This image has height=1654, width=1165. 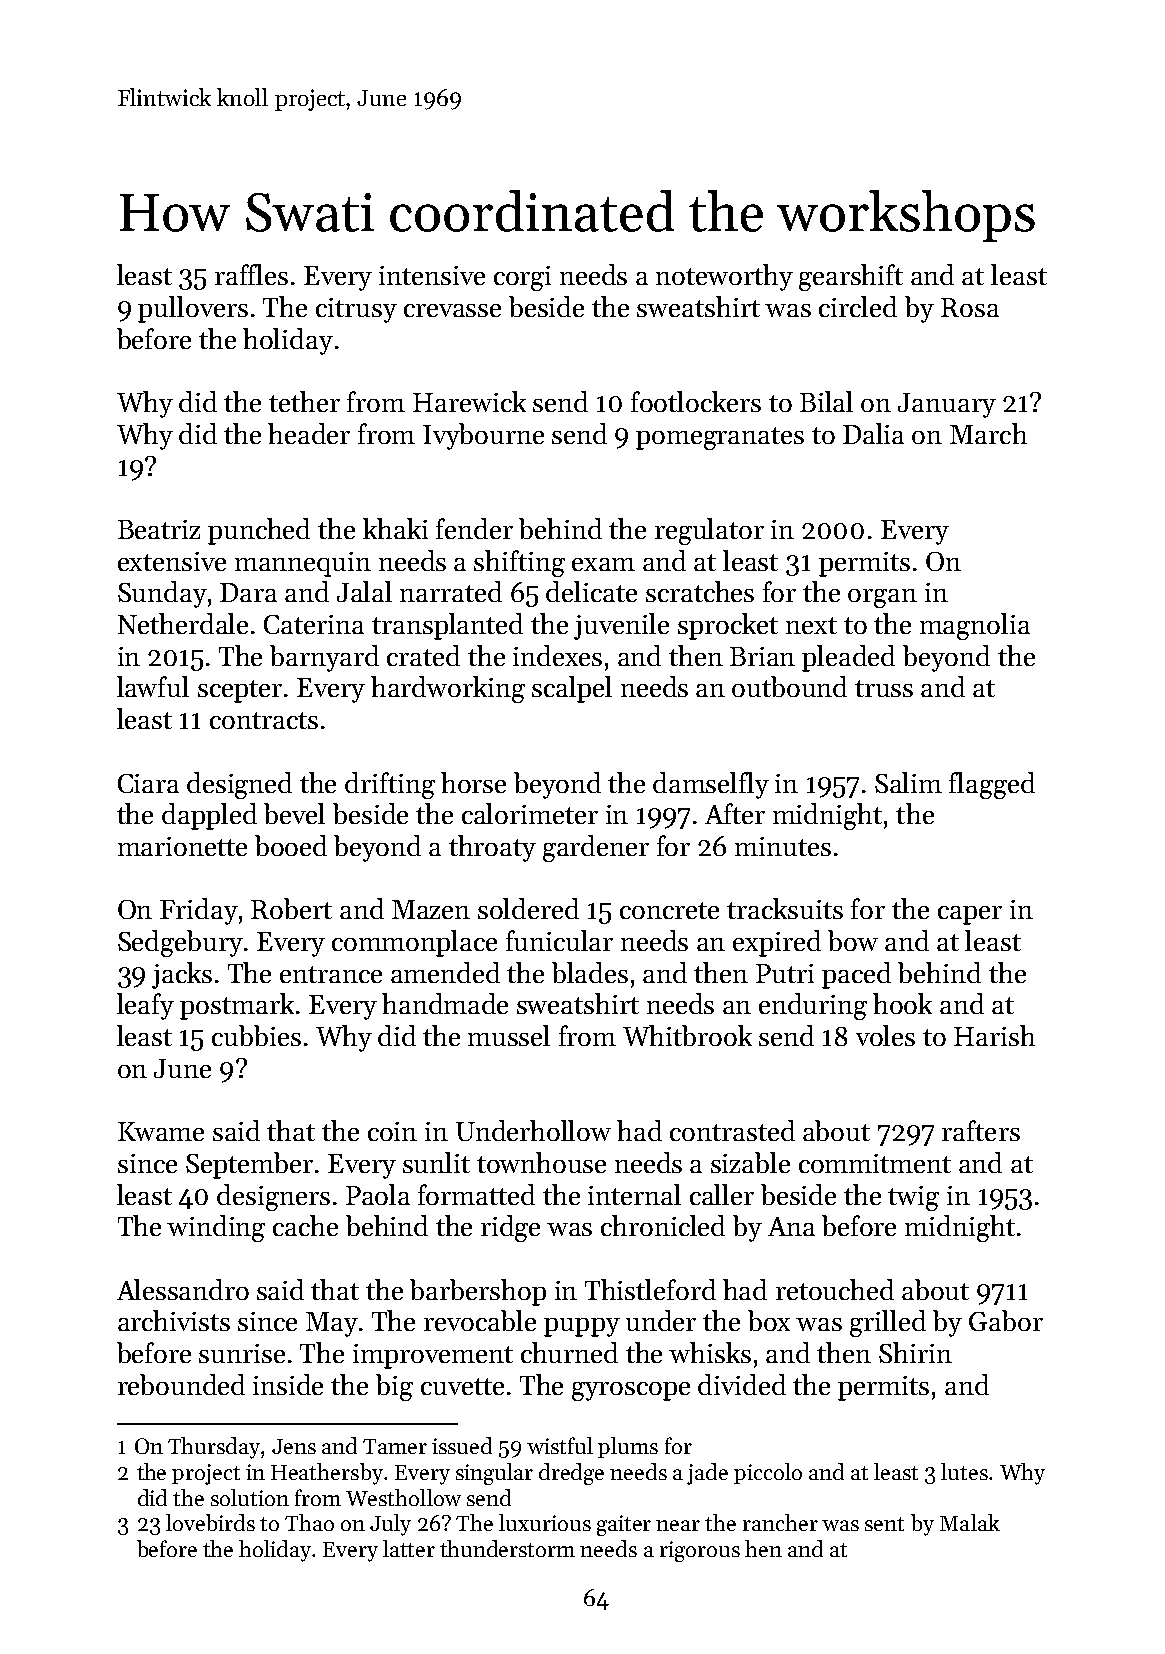 What do you see at coordinates (785, 973) in the image?
I see `Putri` at bounding box center [785, 973].
